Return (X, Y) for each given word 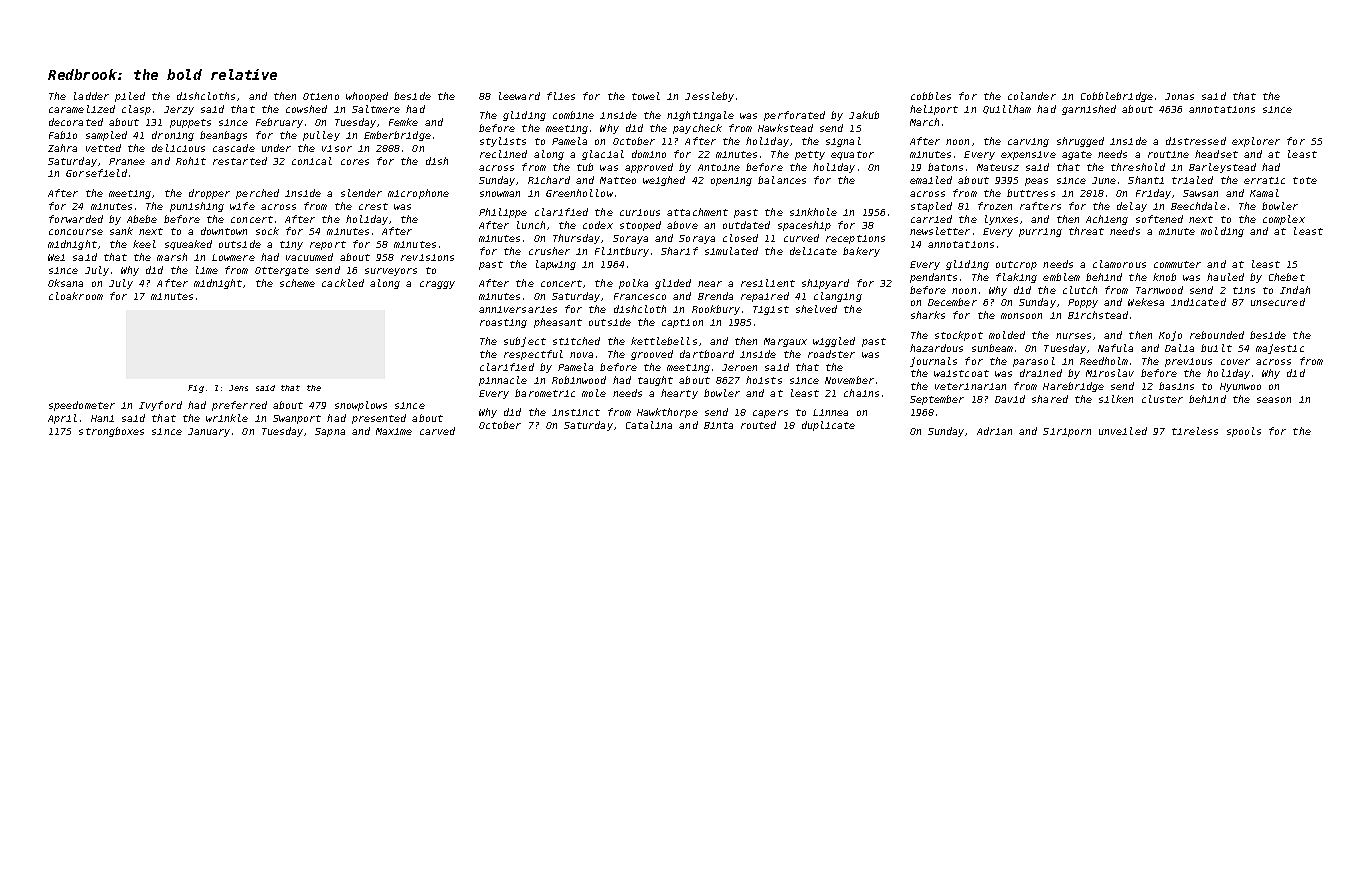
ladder (91, 96)
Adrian (994, 431)
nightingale (700, 116)
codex (598, 225)
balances (782, 180)
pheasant (558, 323)
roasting (503, 323)
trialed (1192, 180)
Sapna (330, 432)
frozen (995, 206)
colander (1032, 96)
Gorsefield (96, 173)
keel (144, 244)
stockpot (959, 336)
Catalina (649, 425)
